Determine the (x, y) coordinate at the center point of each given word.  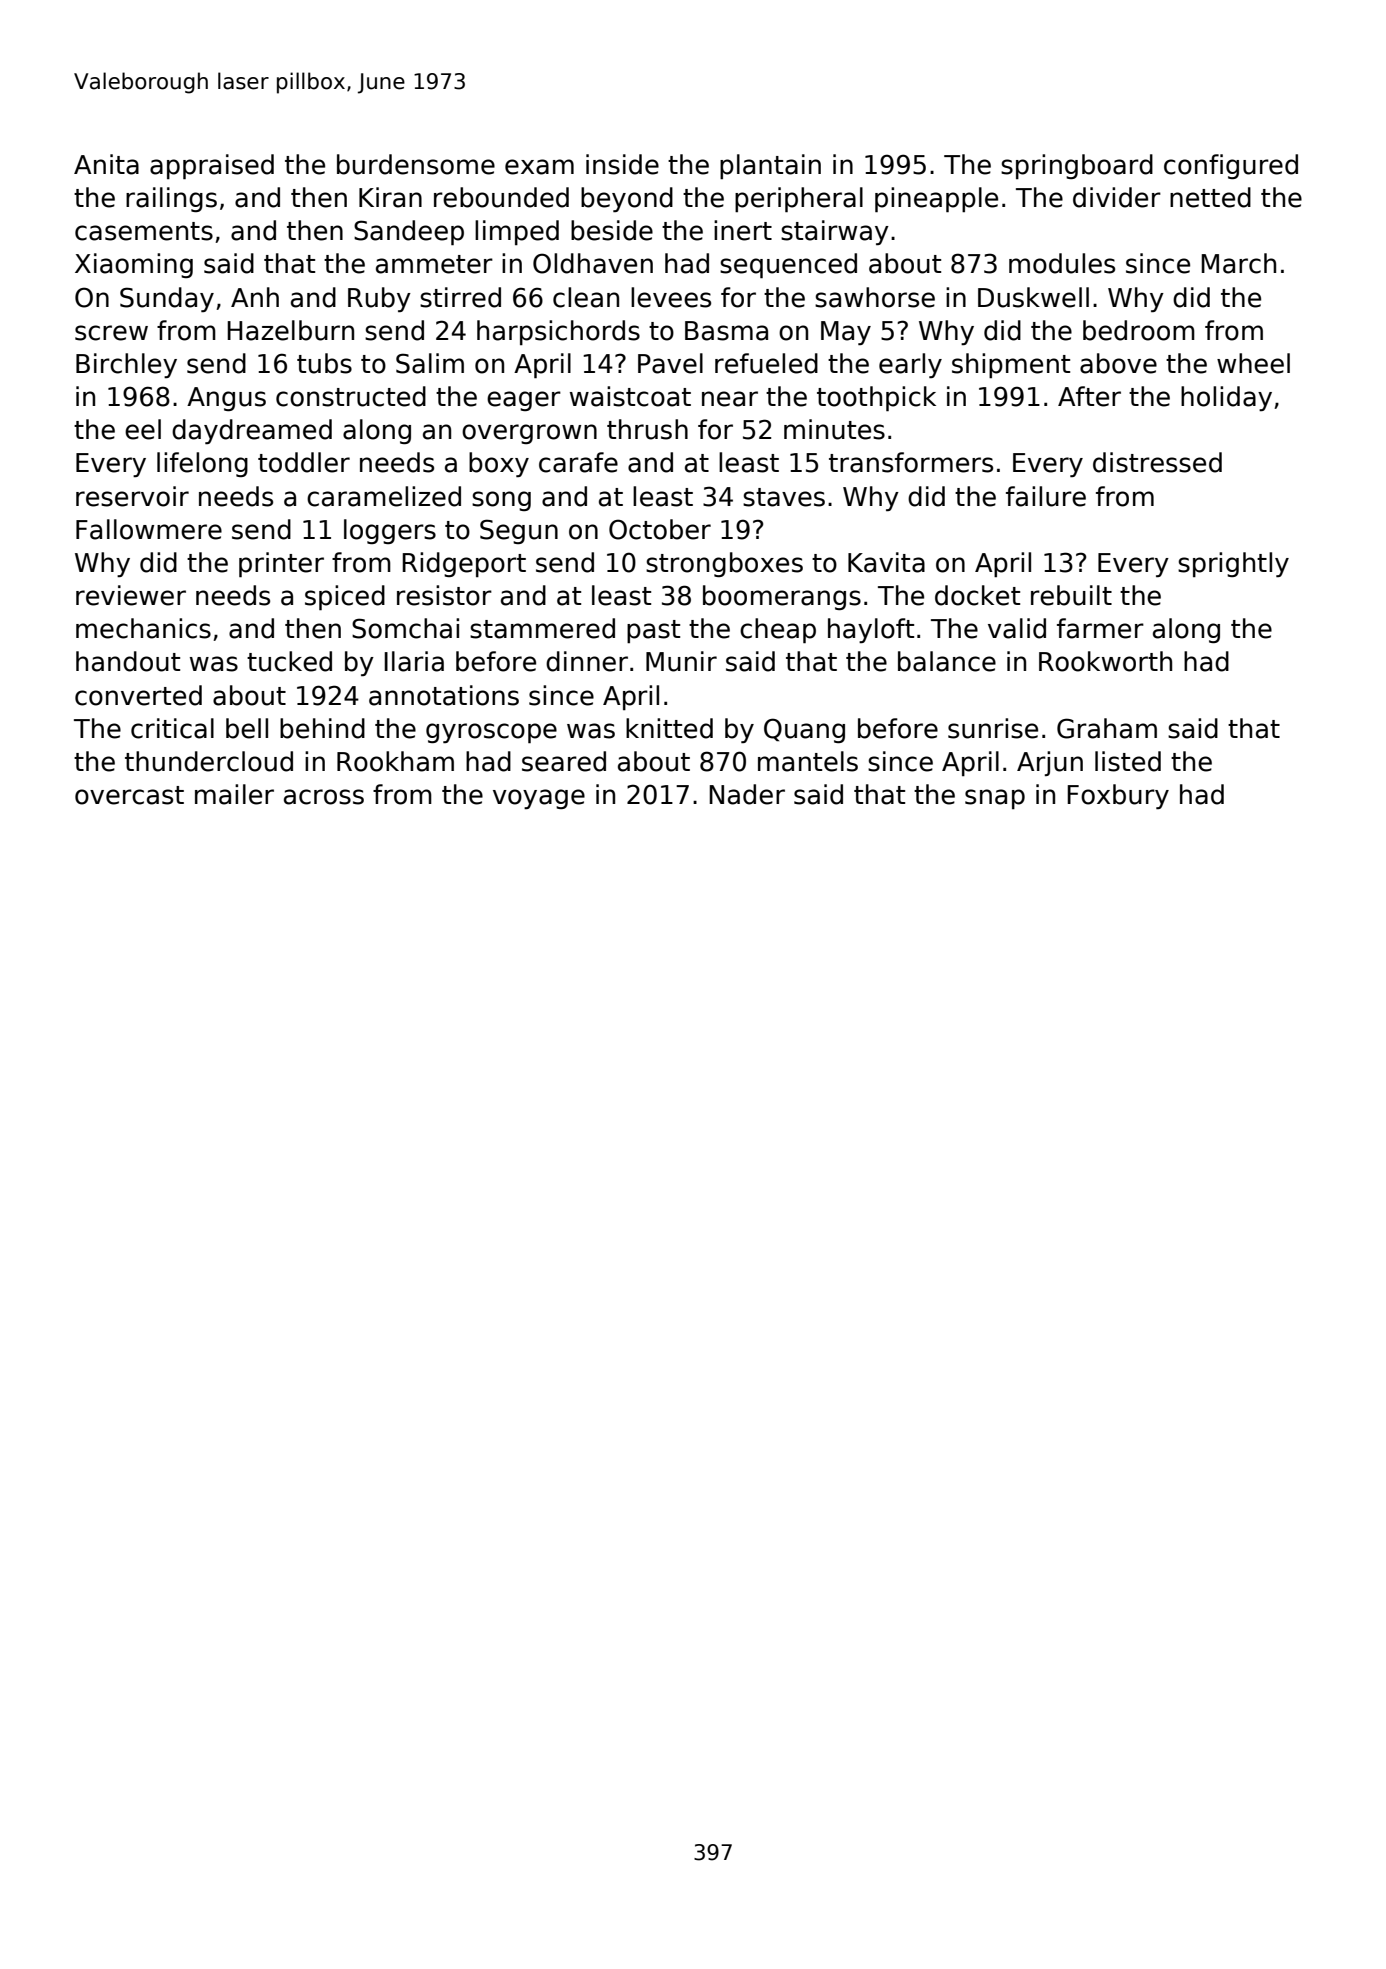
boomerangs (782, 597)
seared (564, 761)
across (324, 797)
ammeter (434, 264)
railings (171, 199)
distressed (1157, 462)
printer (281, 564)
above (1118, 363)
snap (995, 799)
